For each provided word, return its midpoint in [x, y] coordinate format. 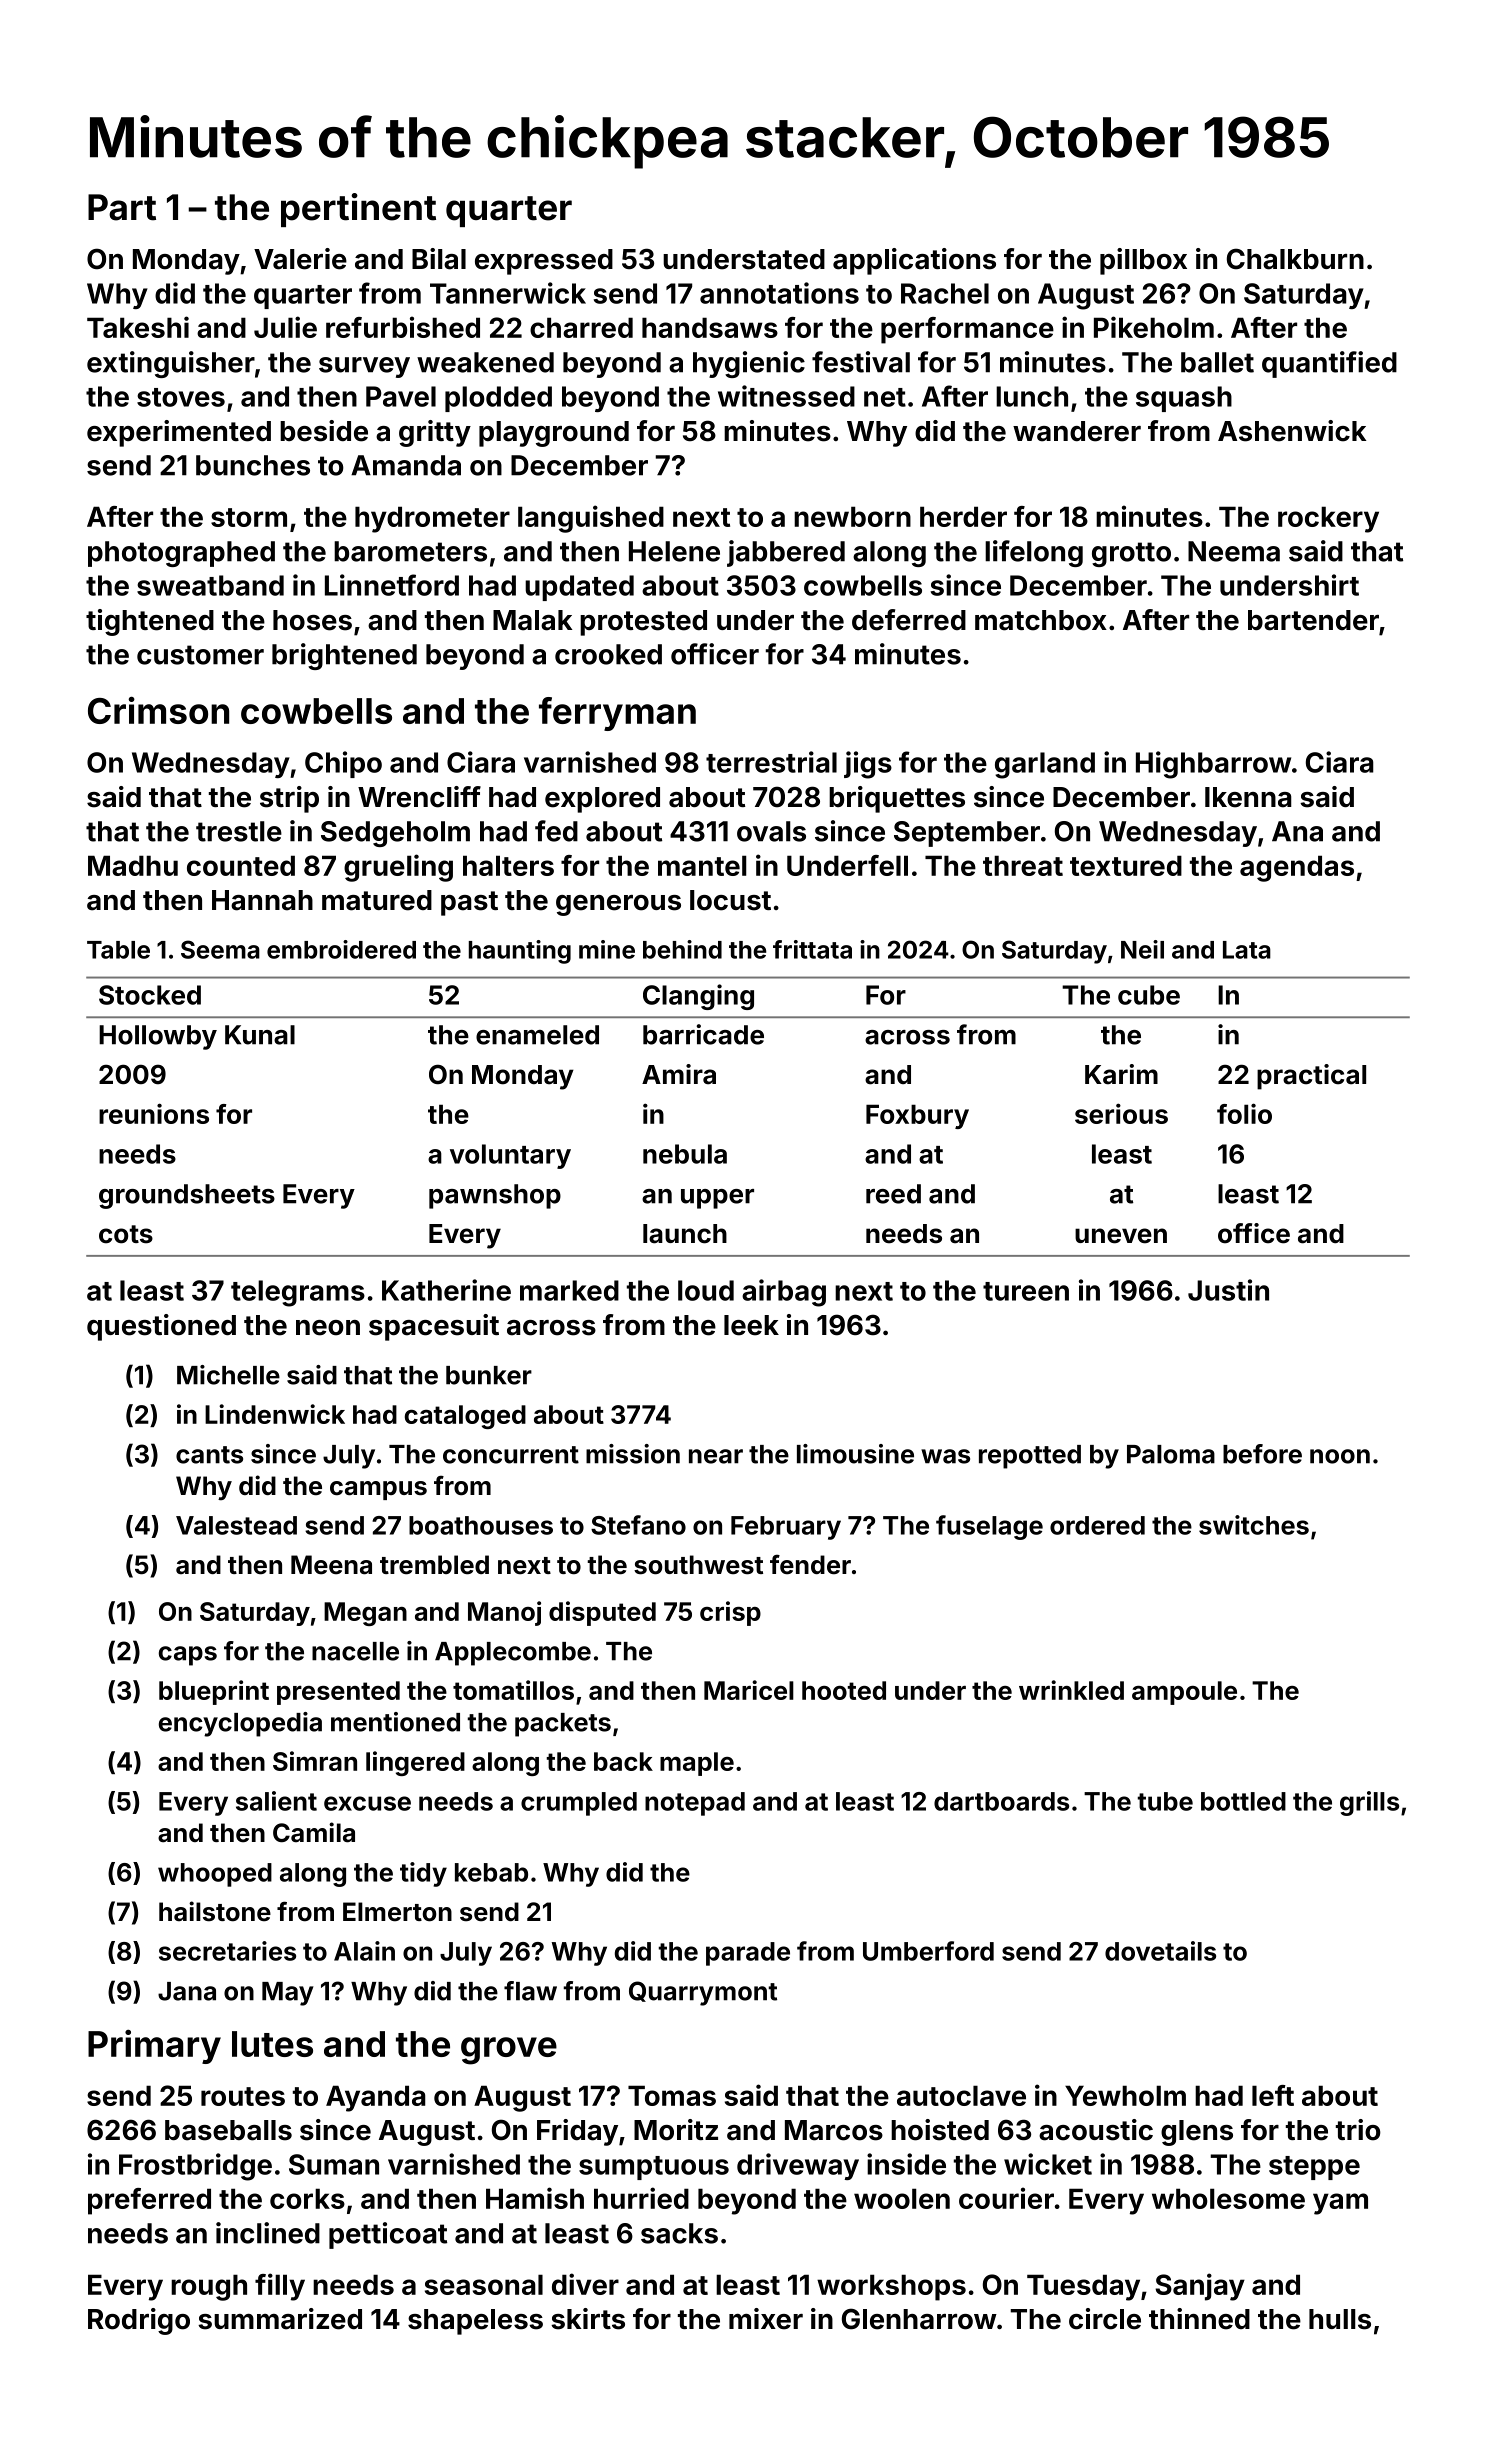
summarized [280, 2319]
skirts [588, 2319]
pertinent [358, 210]
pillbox [1143, 261]
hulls [1340, 2319]
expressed [544, 262]
